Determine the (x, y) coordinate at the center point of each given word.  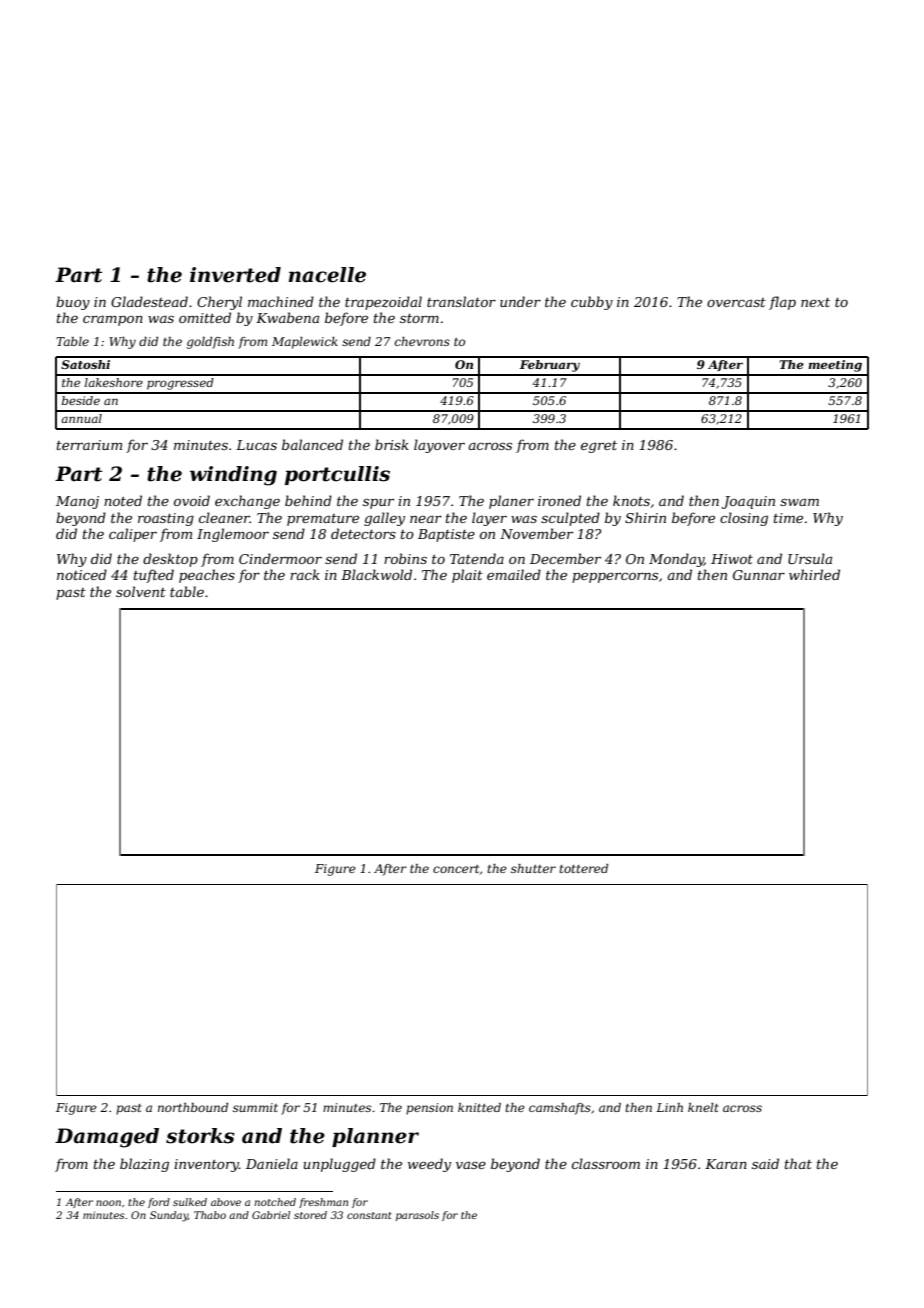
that (798, 1163)
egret (599, 447)
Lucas (256, 445)
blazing (144, 1165)
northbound (193, 1107)
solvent (141, 591)
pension (429, 1109)
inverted (235, 275)
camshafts (560, 1109)
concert (456, 869)
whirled (814, 574)
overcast (736, 302)
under (520, 301)
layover (439, 446)
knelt (703, 1107)
